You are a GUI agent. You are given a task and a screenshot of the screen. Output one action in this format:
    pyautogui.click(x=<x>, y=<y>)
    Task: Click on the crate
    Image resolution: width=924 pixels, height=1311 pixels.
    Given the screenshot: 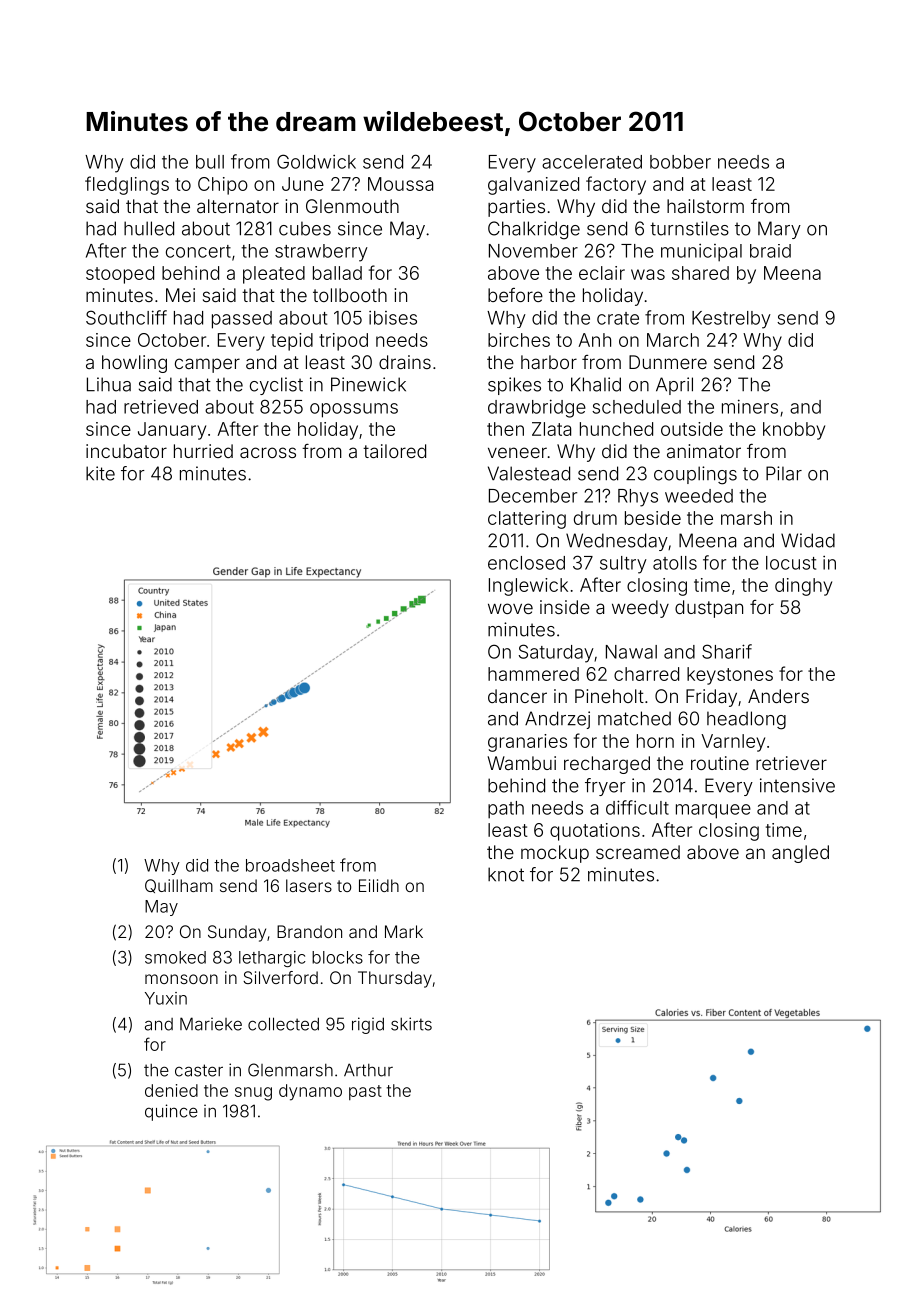 What is the action you would take?
    pyautogui.click(x=618, y=318)
